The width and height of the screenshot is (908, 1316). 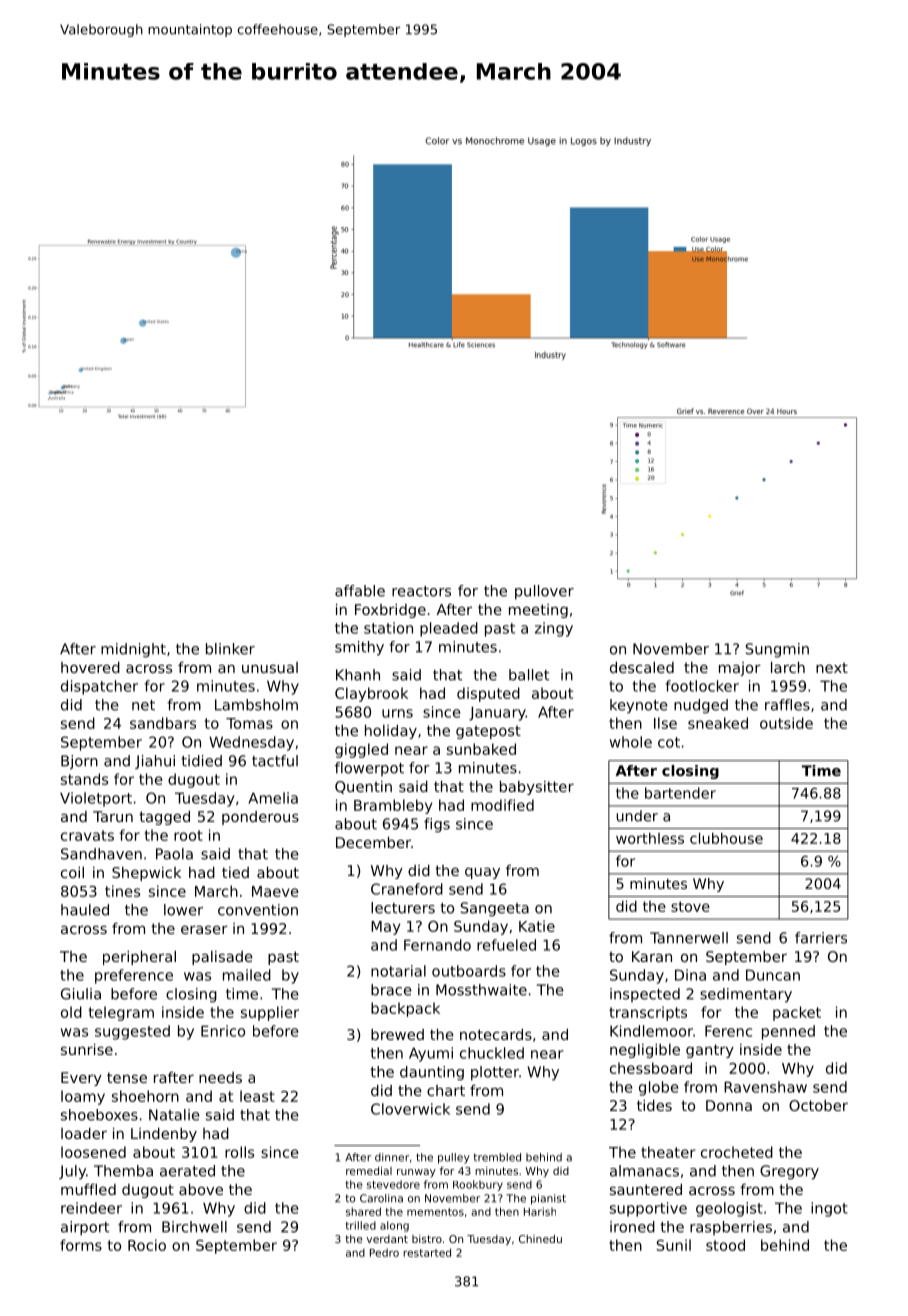 I want to click on Mossthwaite, so click(x=481, y=990).
